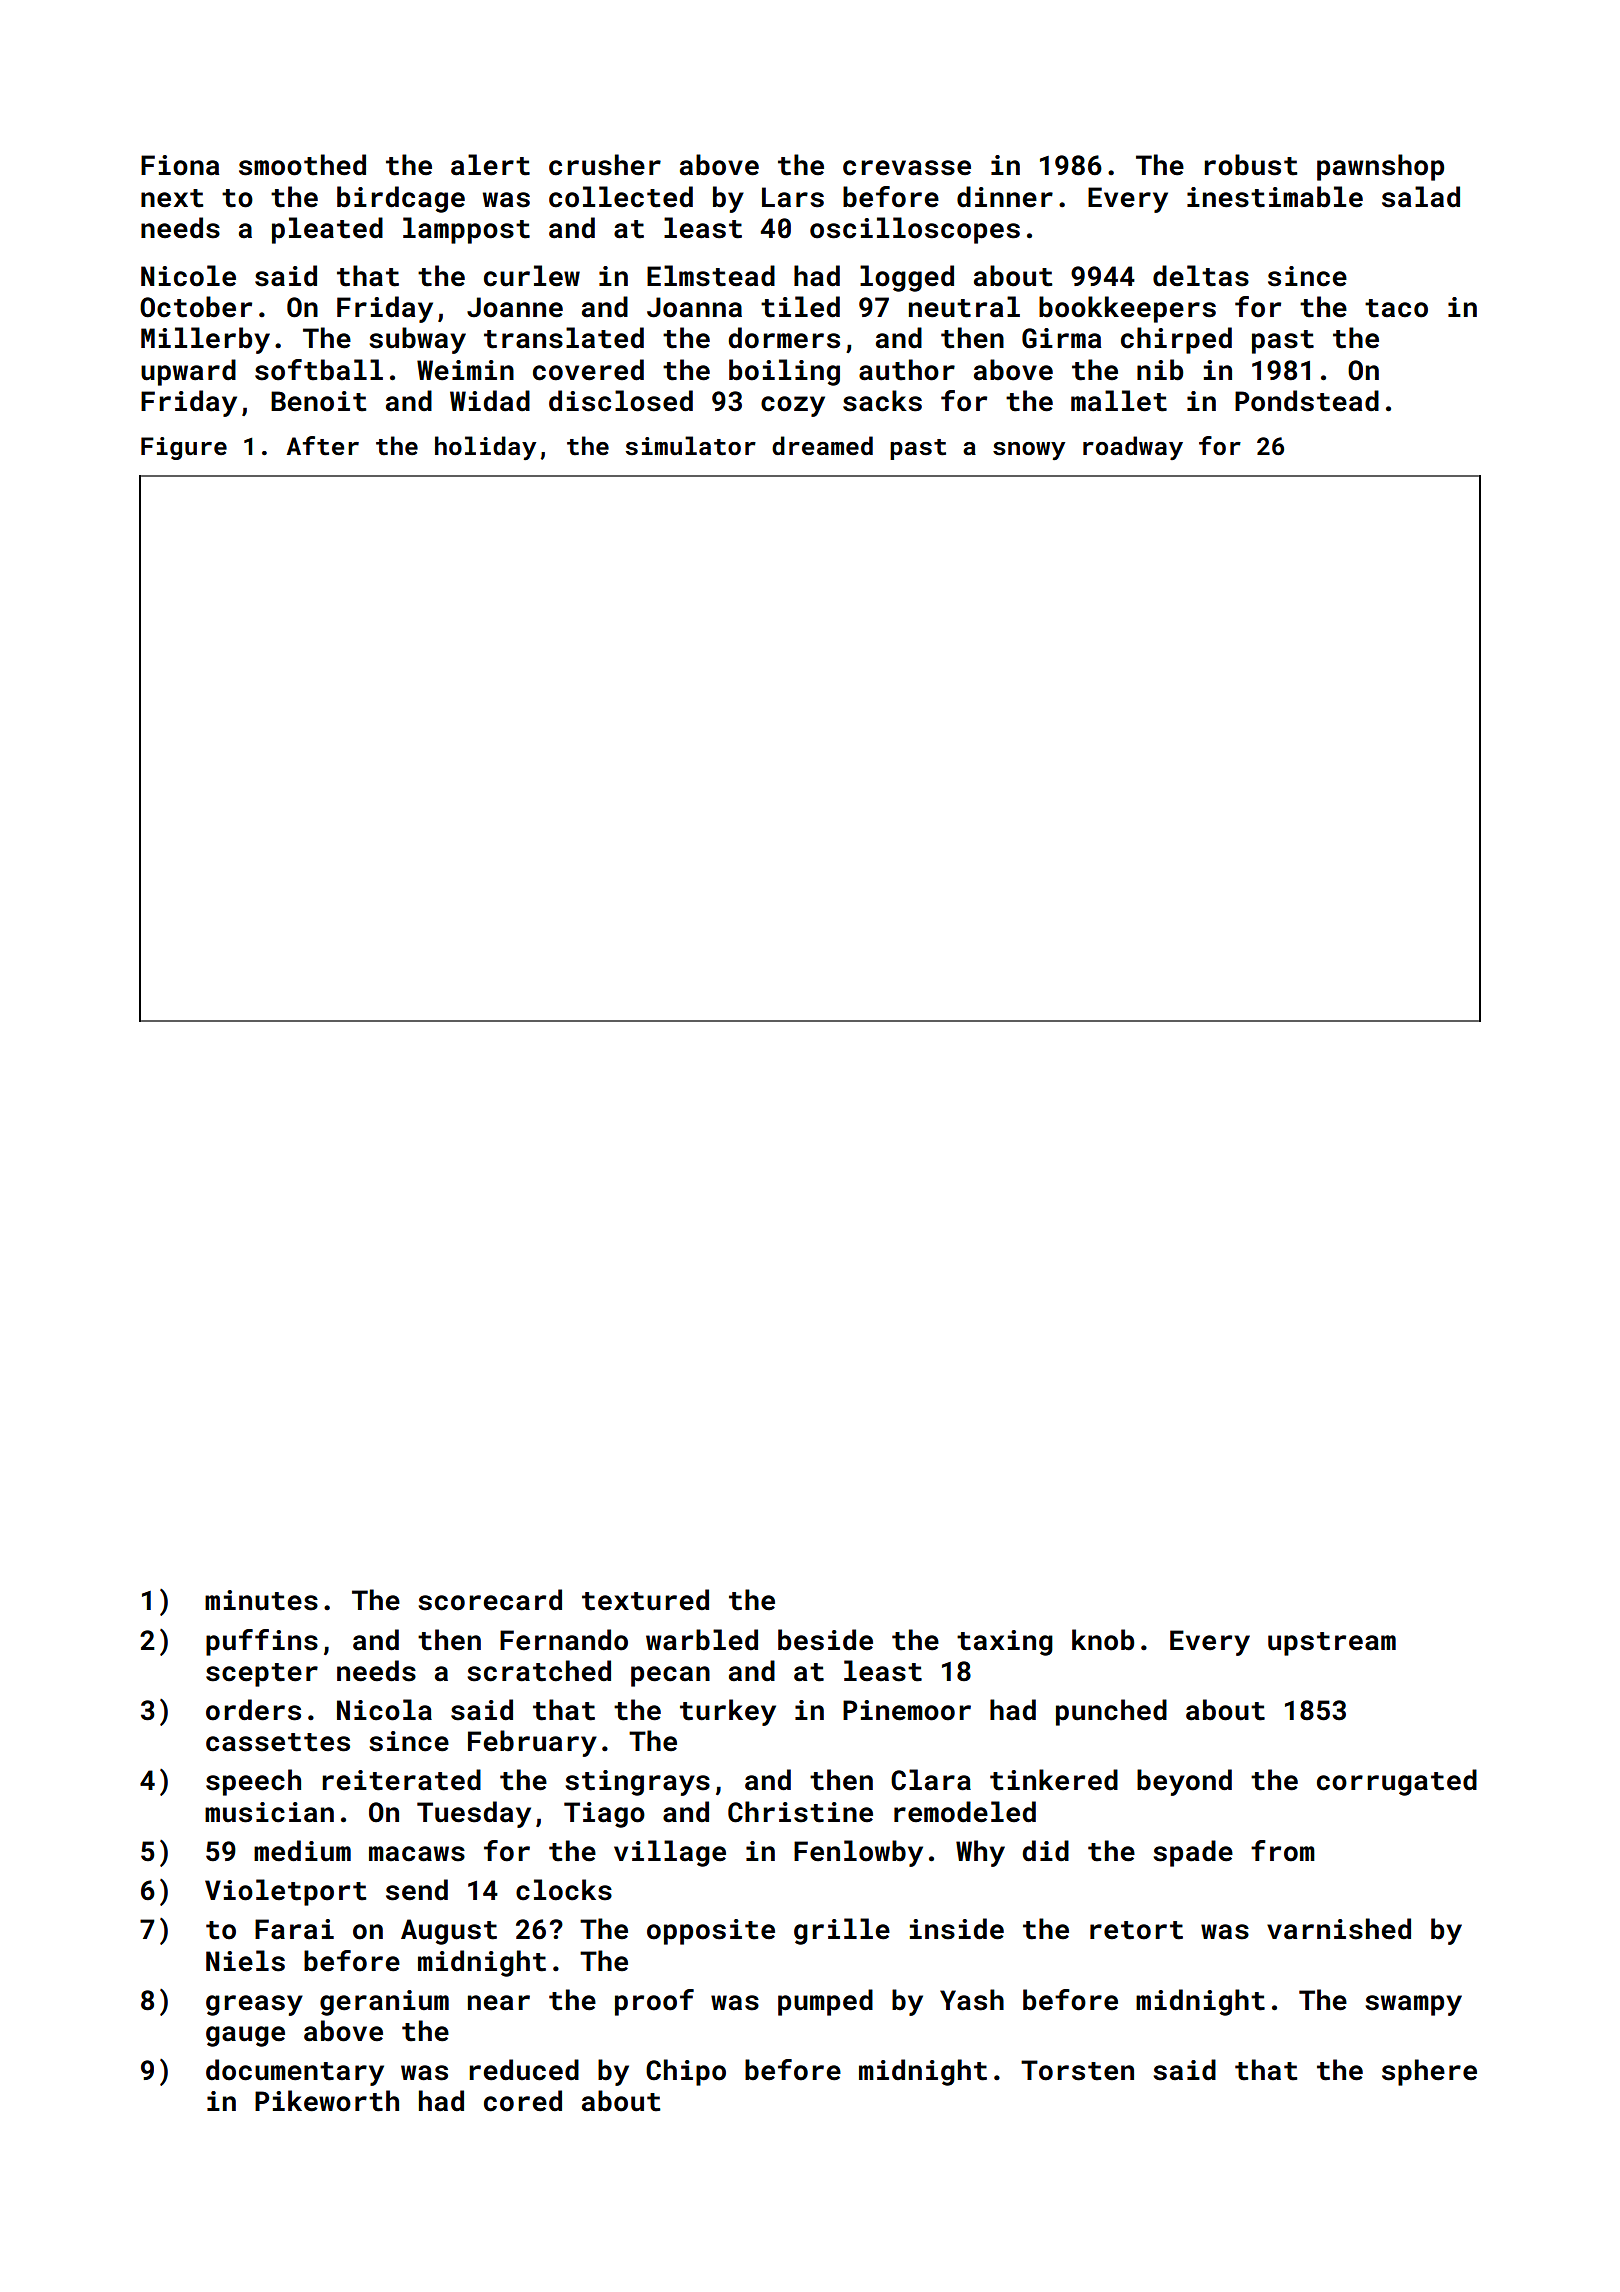  Describe the element at coordinates (1103, 1640) in the document. I see `knob` at that location.
